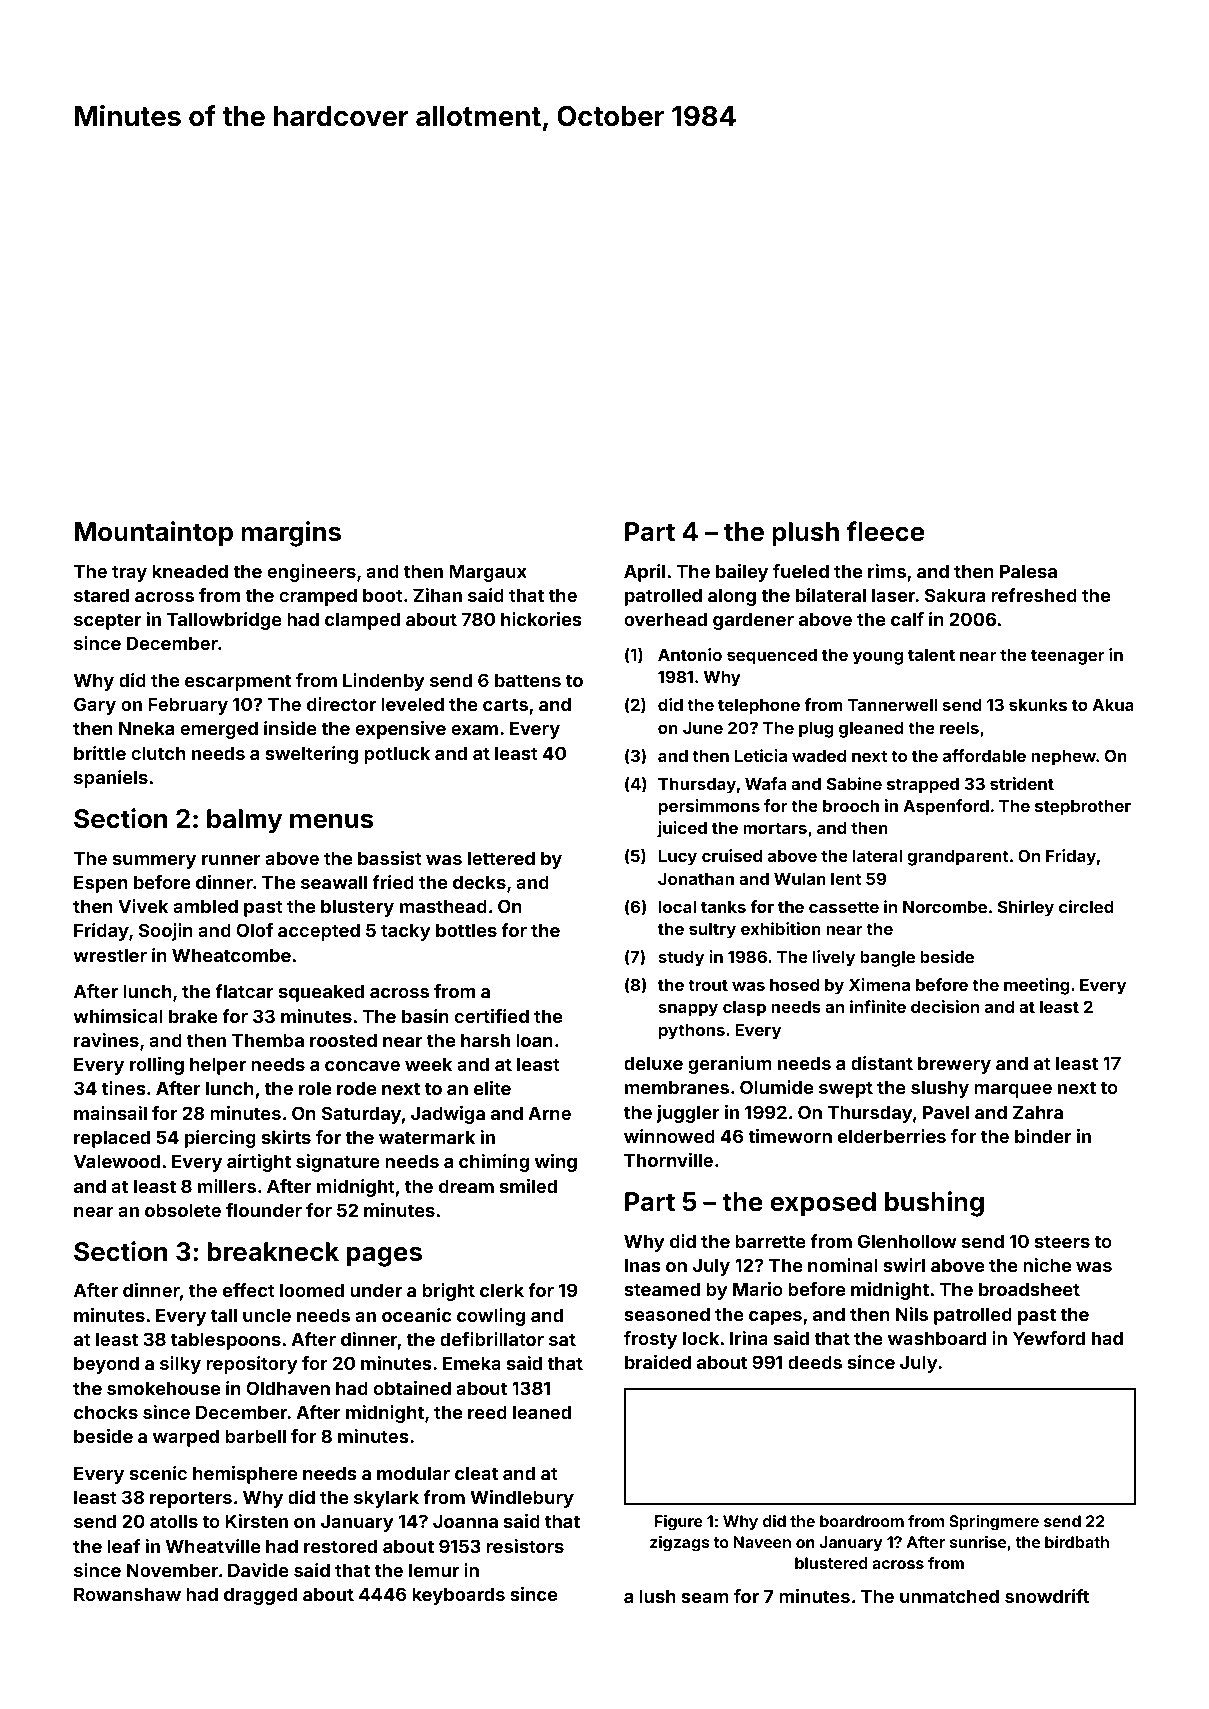 The image size is (1209, 1709). Describe the element at coordinates (362, 621) in the screenshot. I see `clamped` at that location.
